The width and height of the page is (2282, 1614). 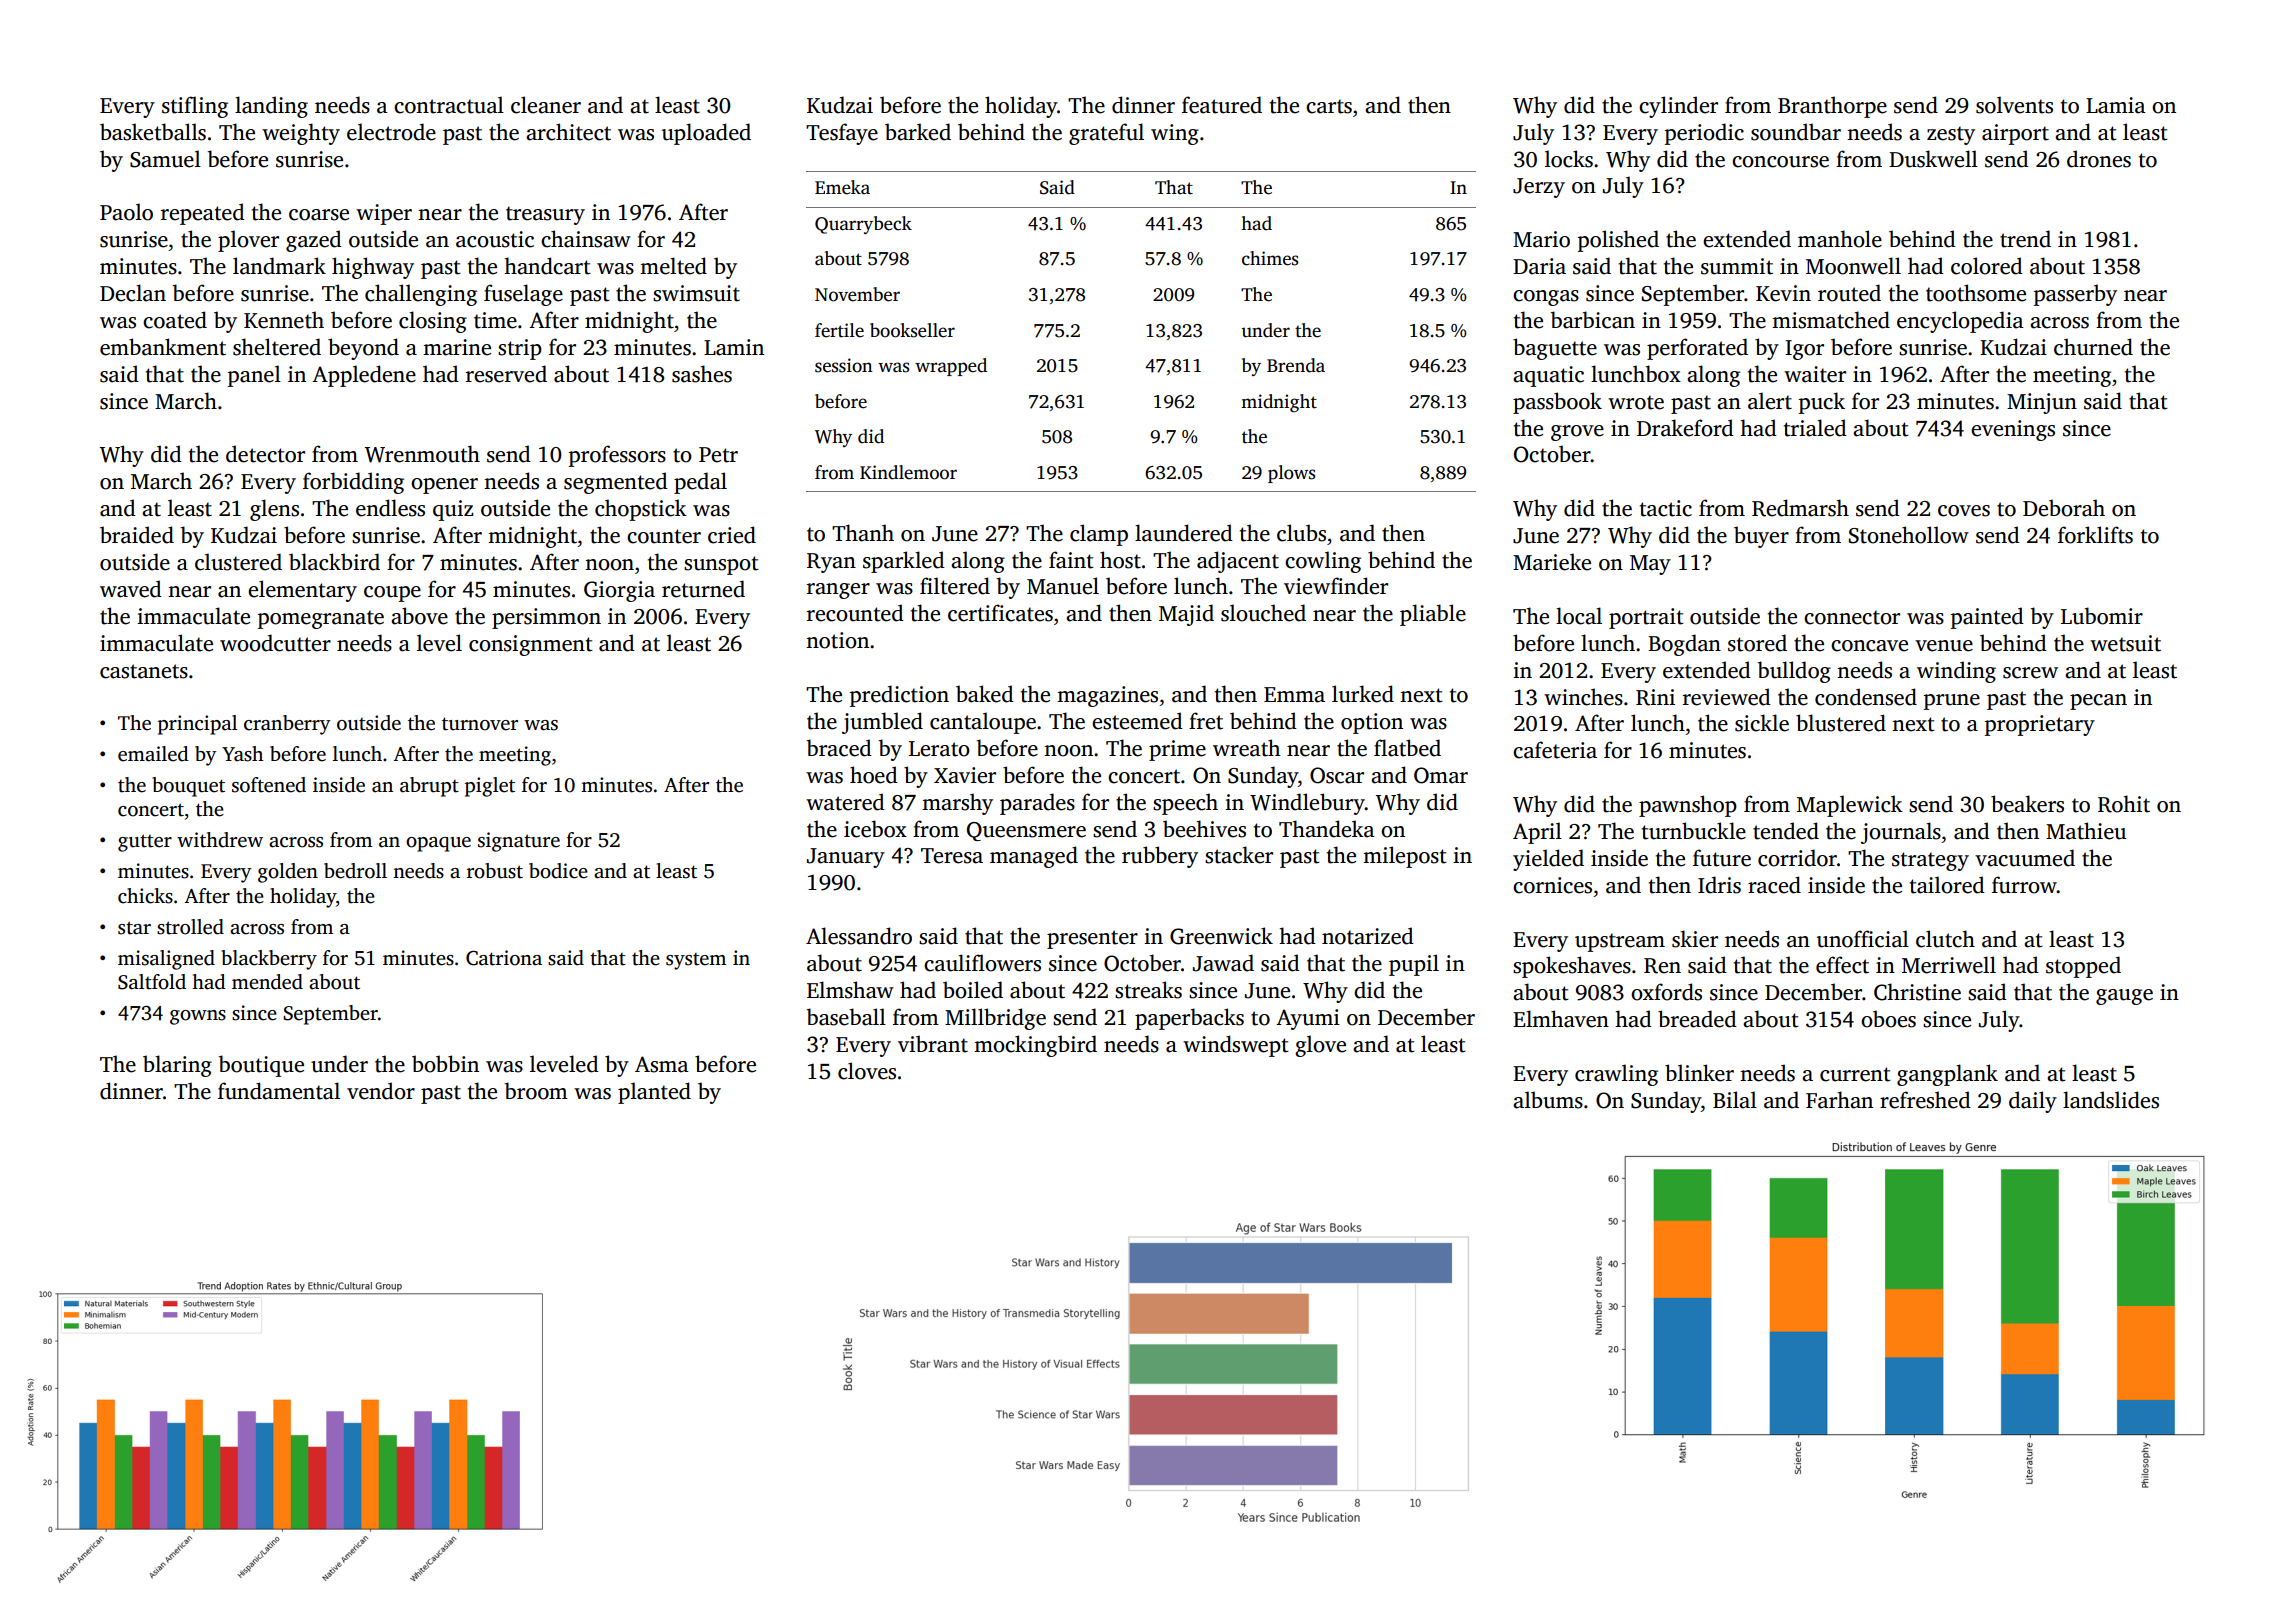 What do you see at coordinates (1296, 365) in the page?
I see `Brenda` at bounding box center [1296, 365].
